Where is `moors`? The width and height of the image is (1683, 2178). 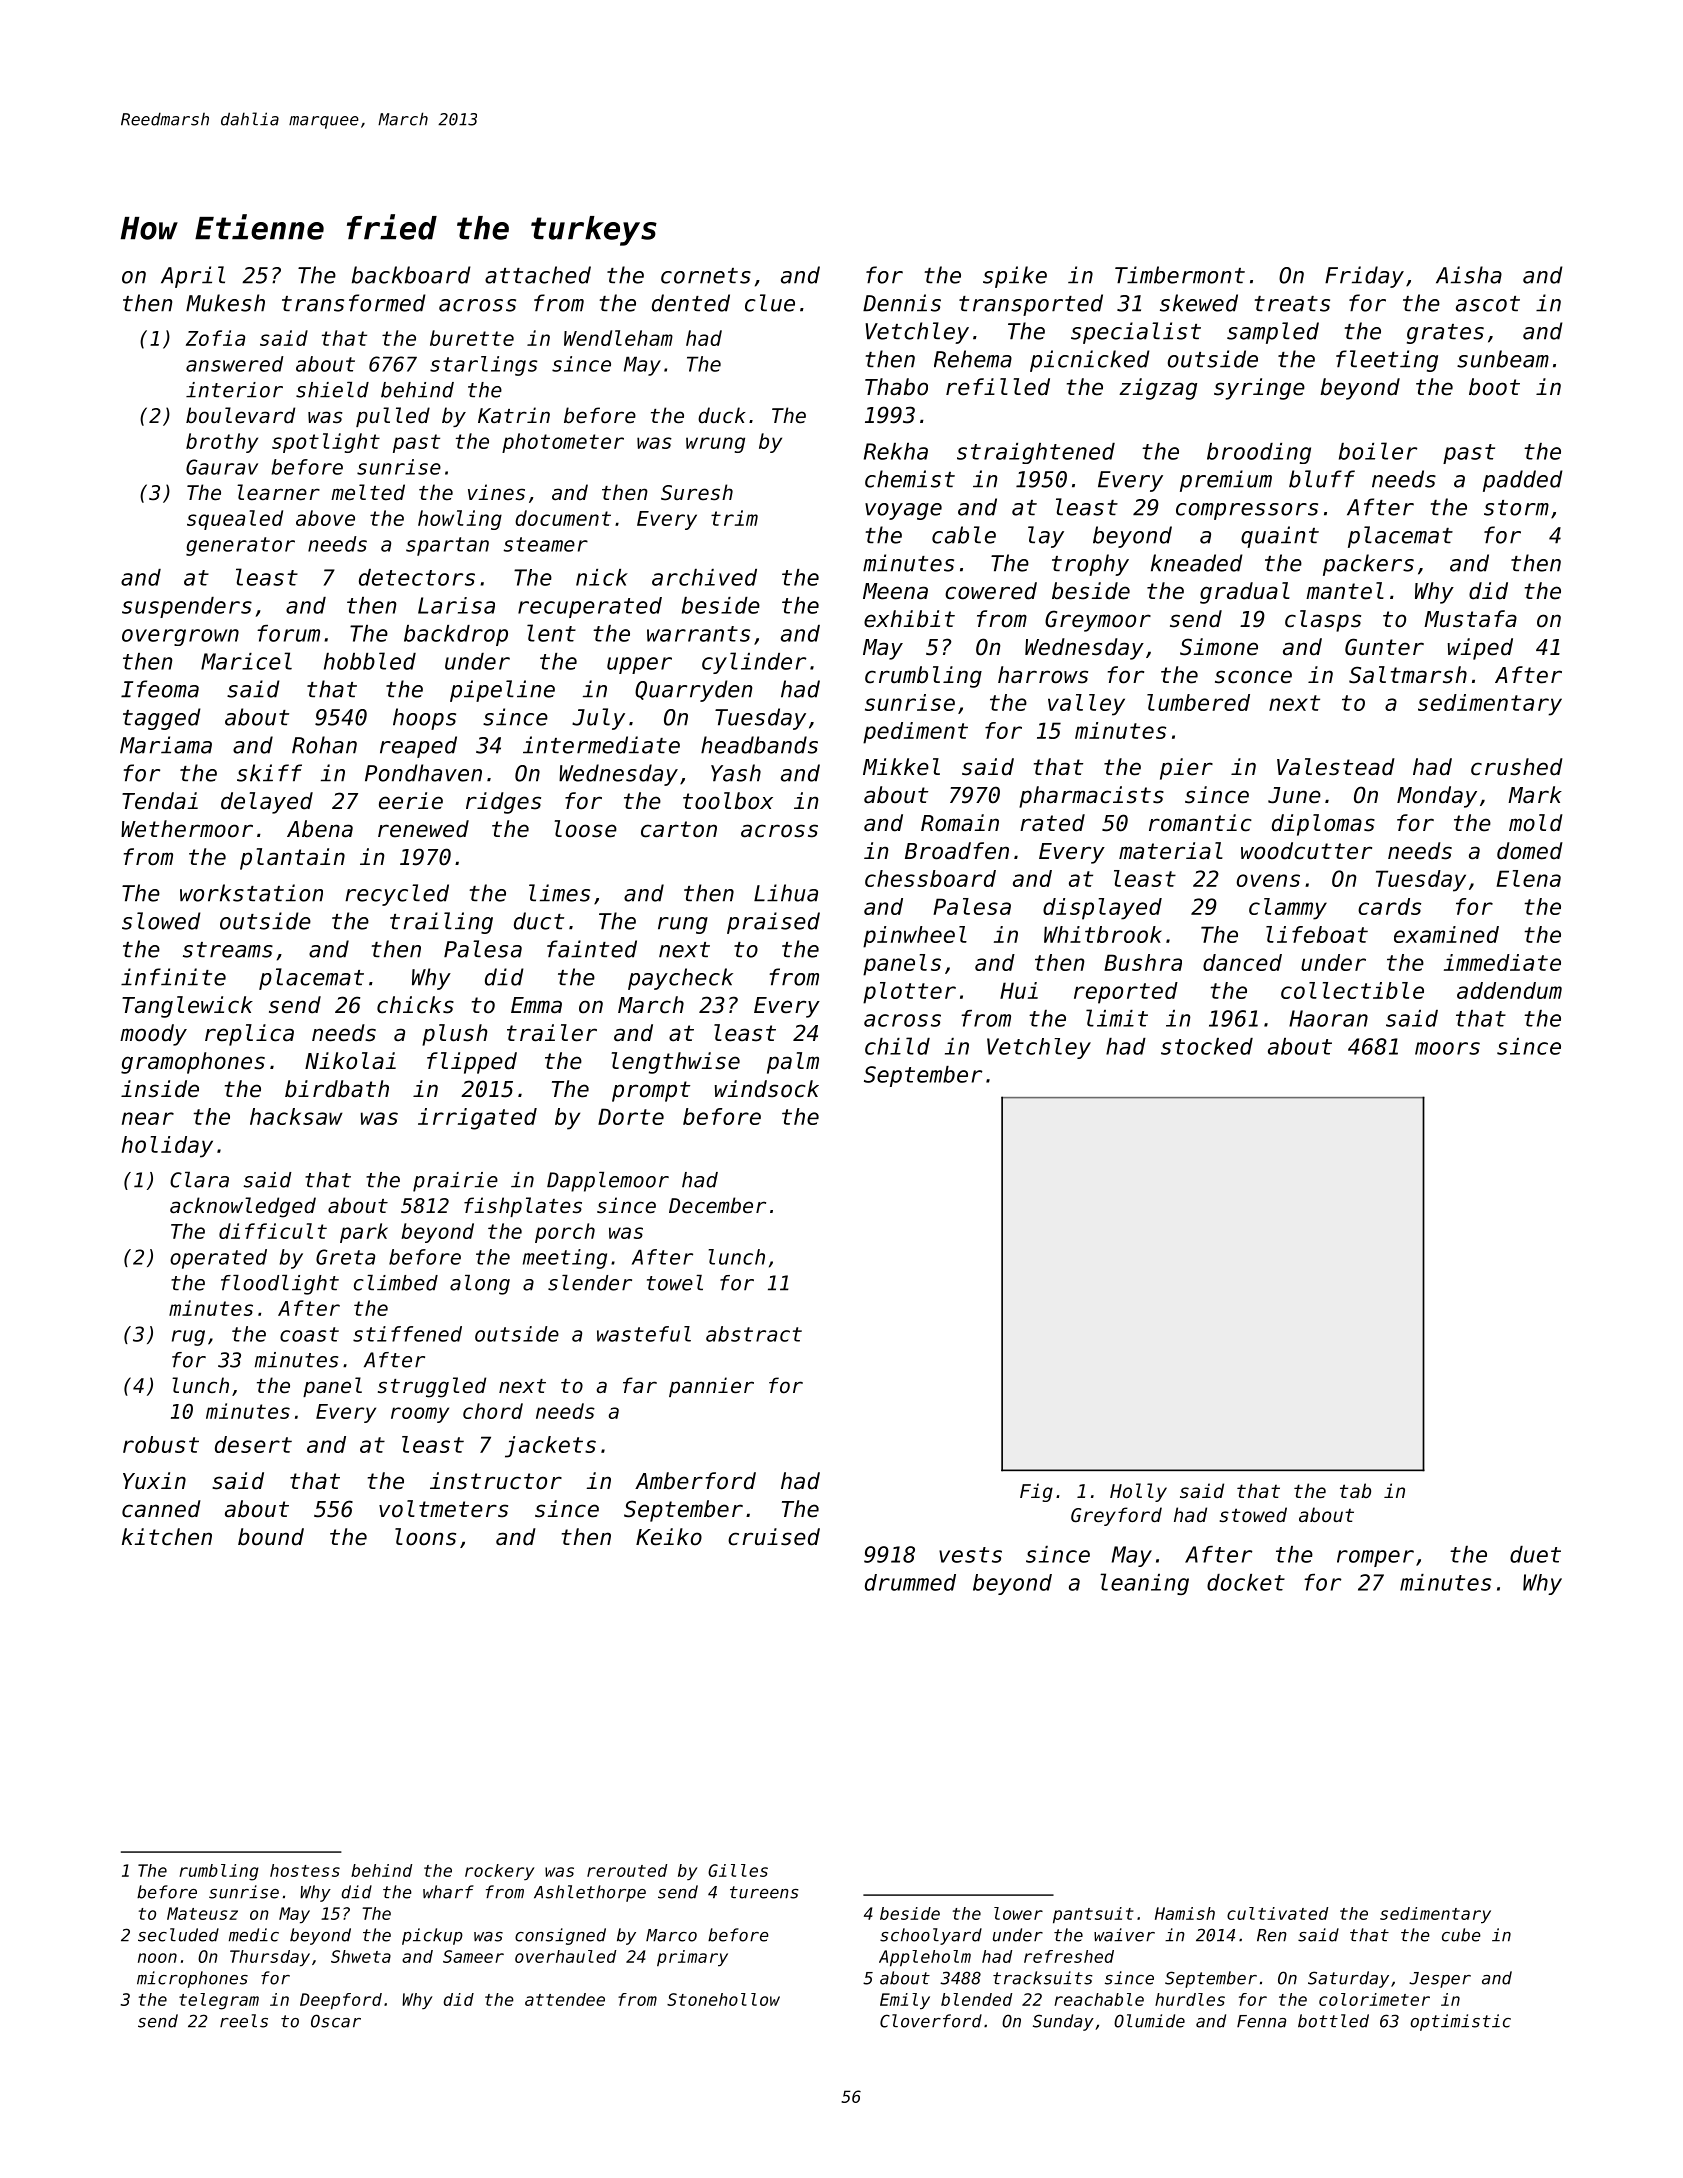 moors is located at coordinates (1447, 1048).
